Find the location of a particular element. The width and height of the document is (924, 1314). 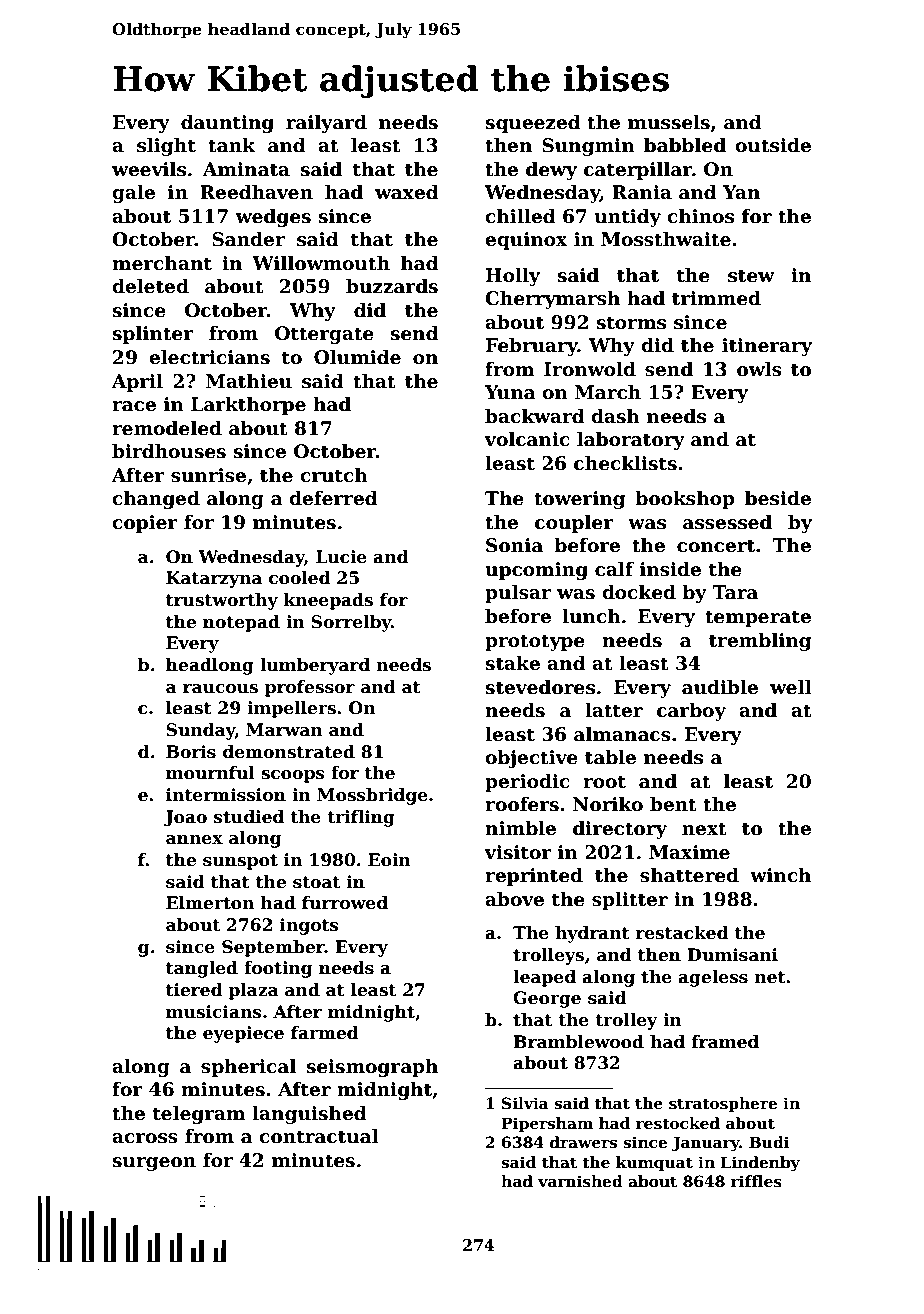

telegram is located at coordinates (199, 1115).
